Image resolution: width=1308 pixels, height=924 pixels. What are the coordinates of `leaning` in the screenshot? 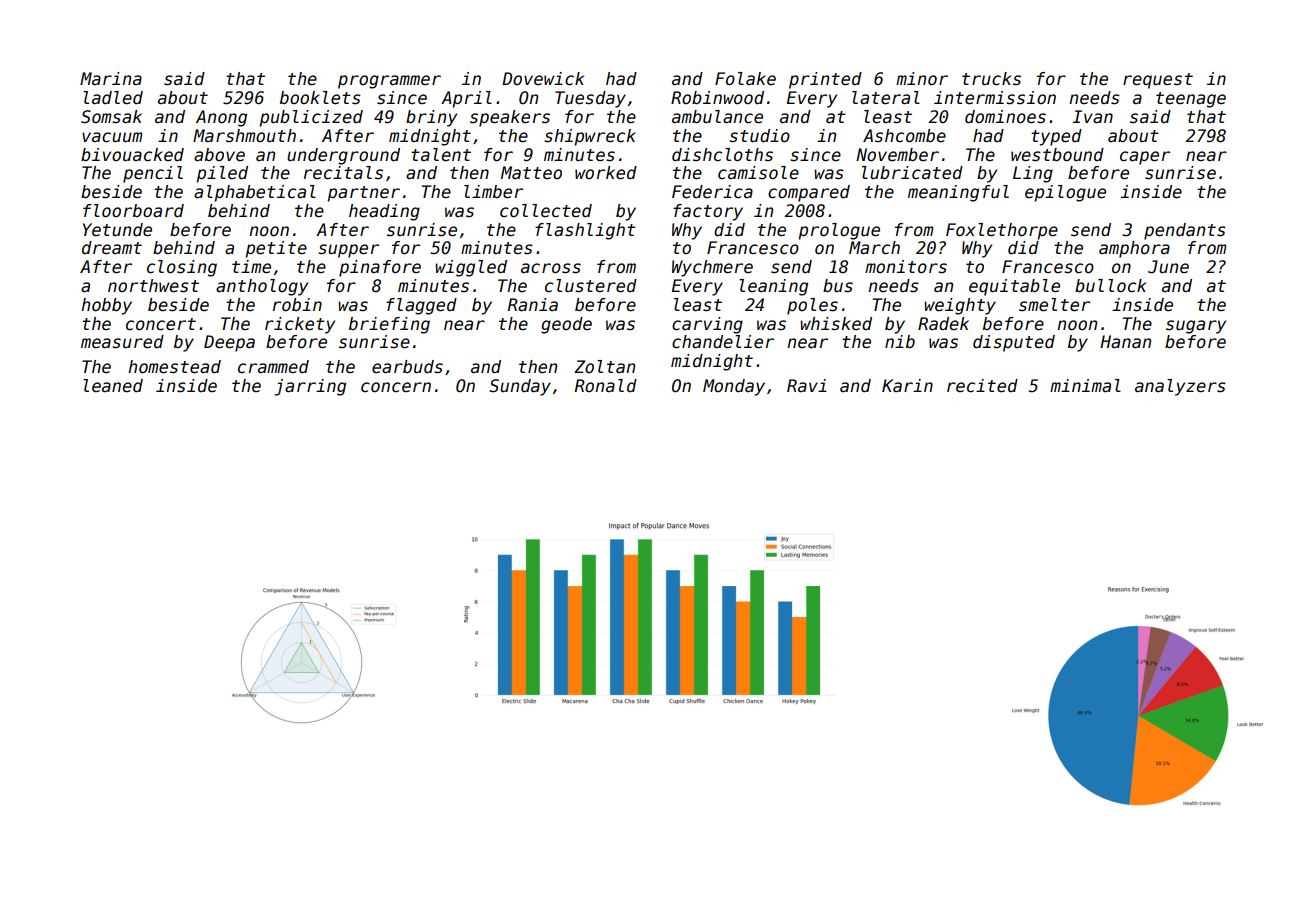 It's located at (773, 287).
